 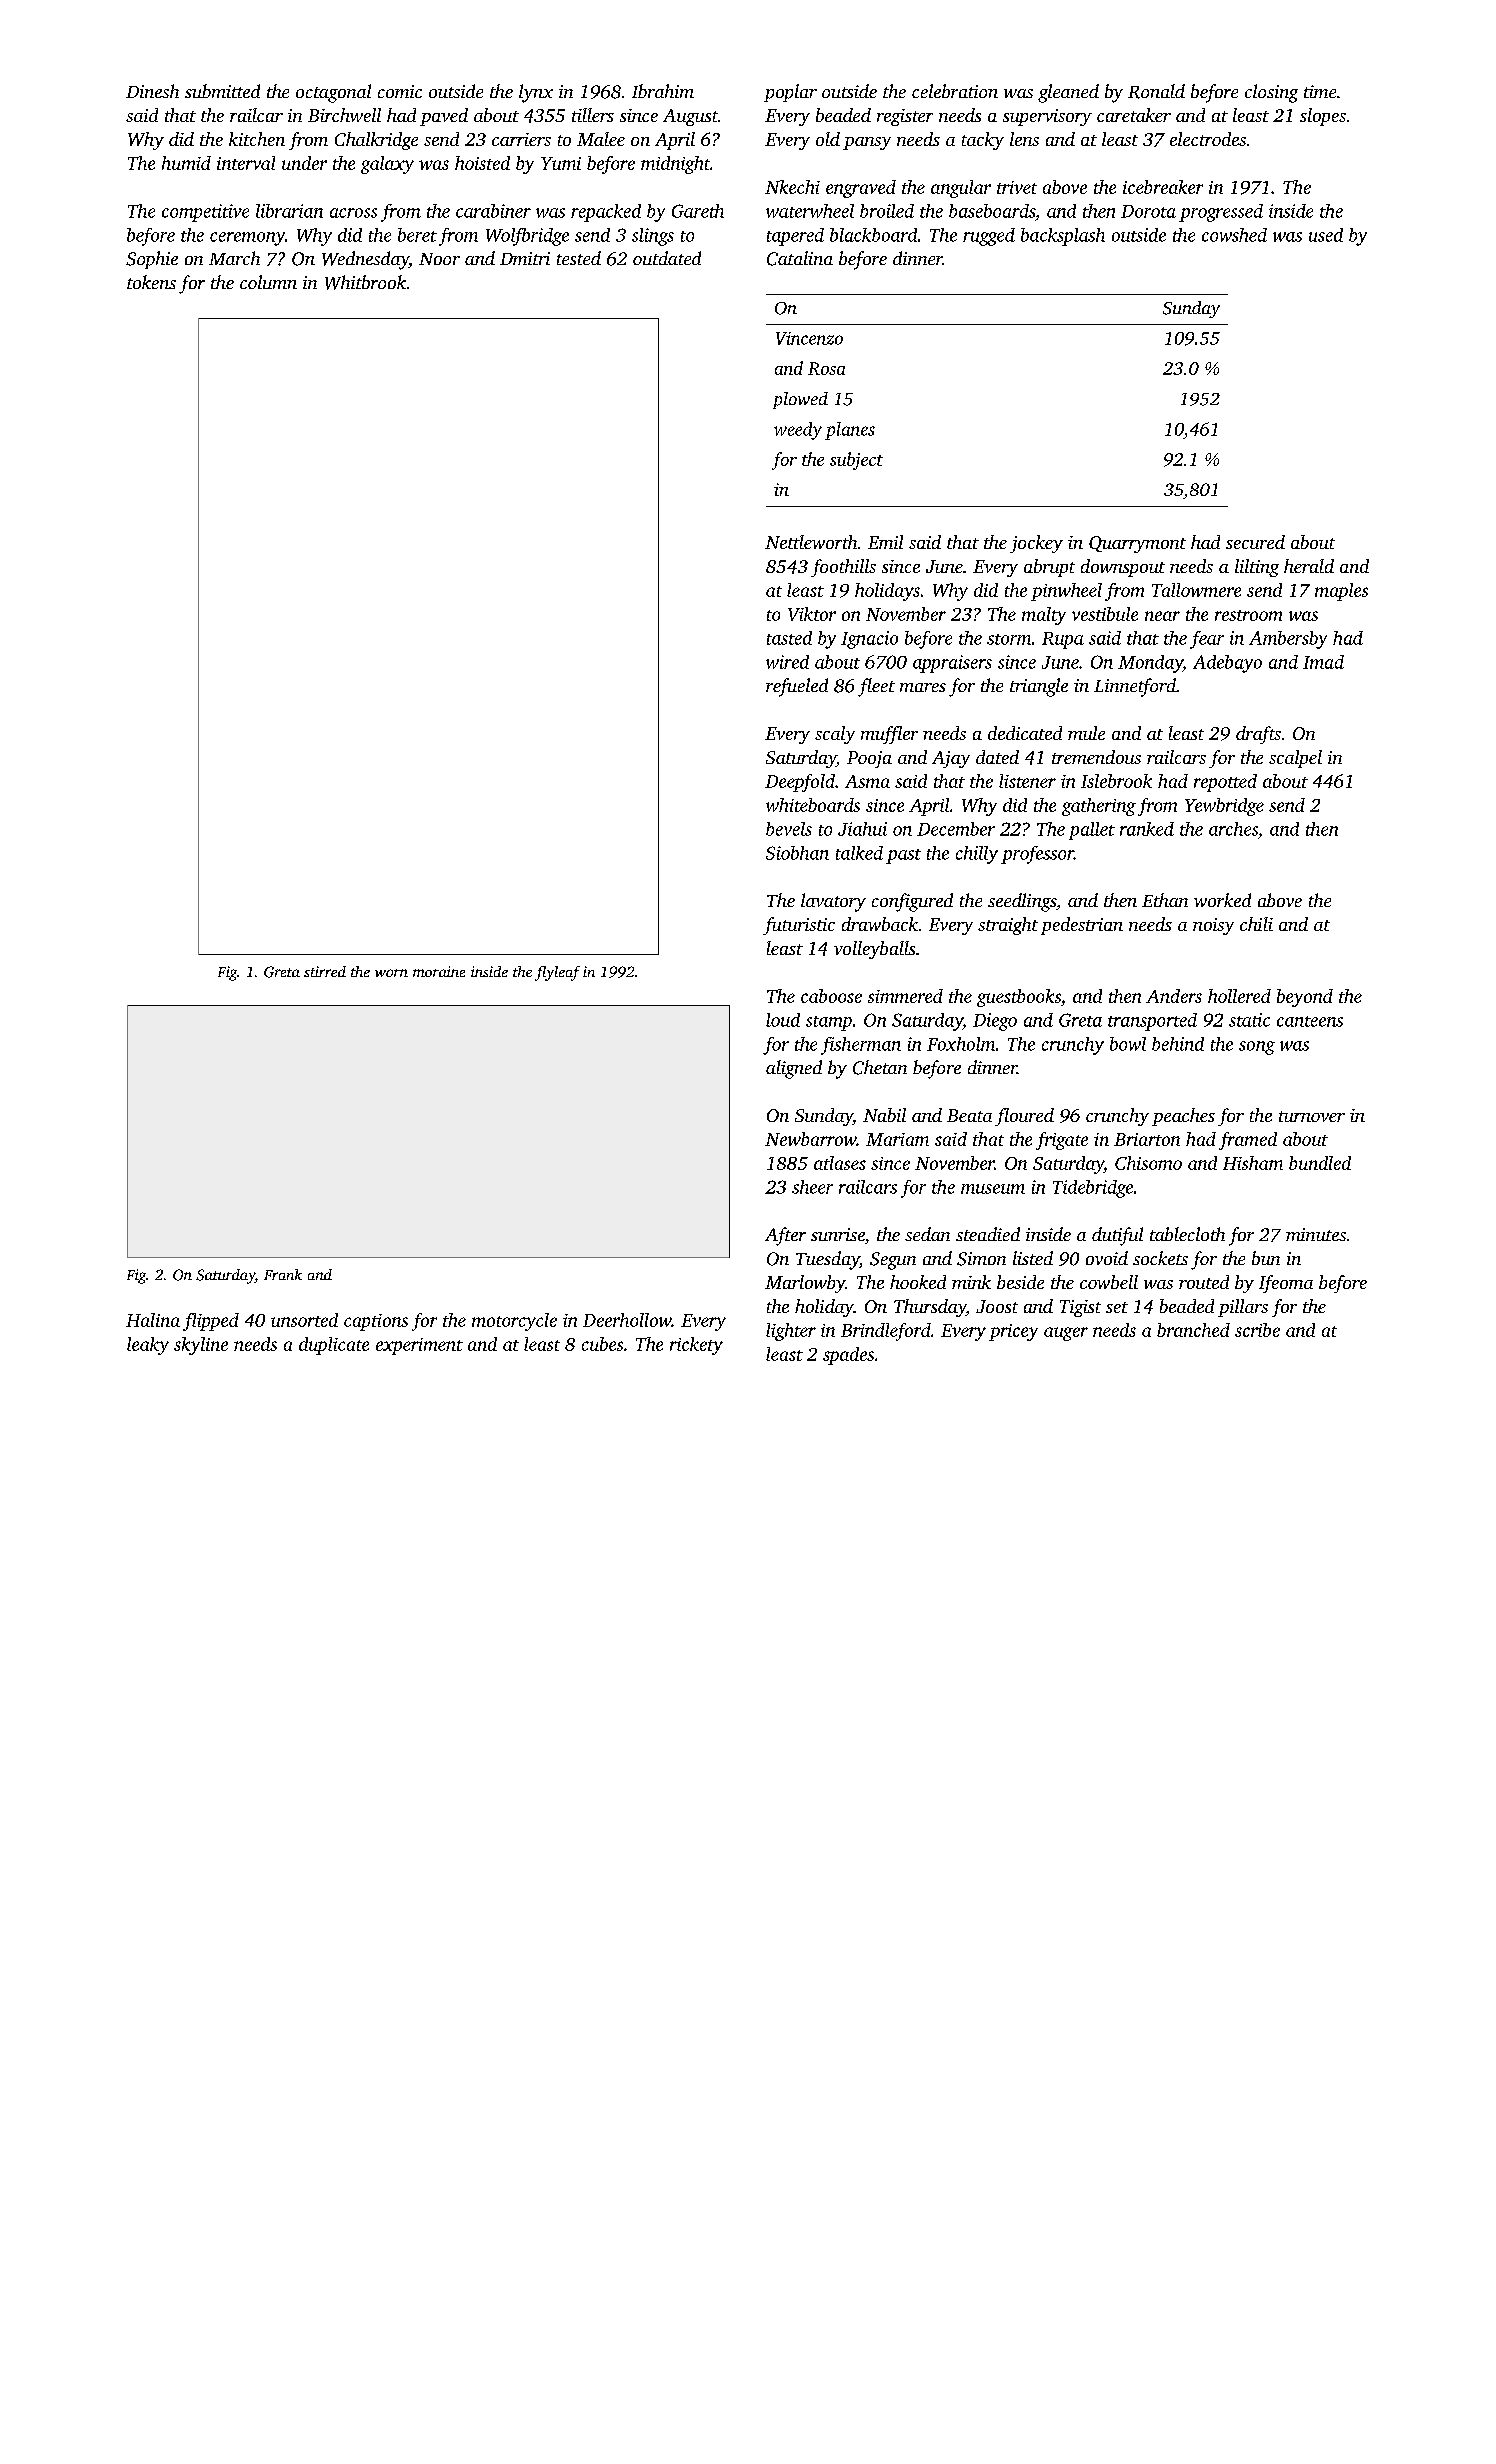 I want to click on plowed, so click(x=800, y=400).
